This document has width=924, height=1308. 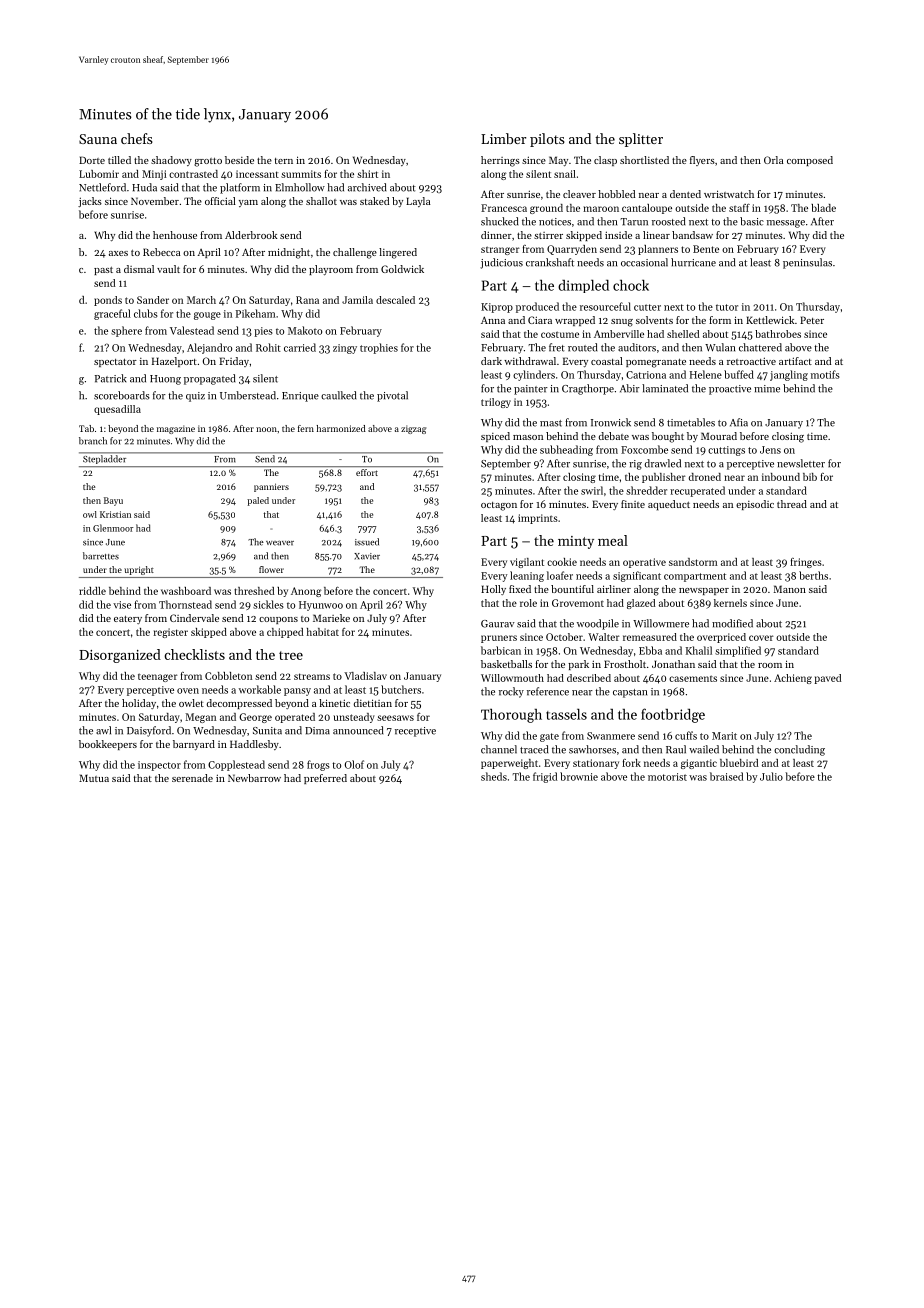 What do you see at coordinates (572, 250) in the document?
I see `Quarryden` at bounding box center [572, 250].
